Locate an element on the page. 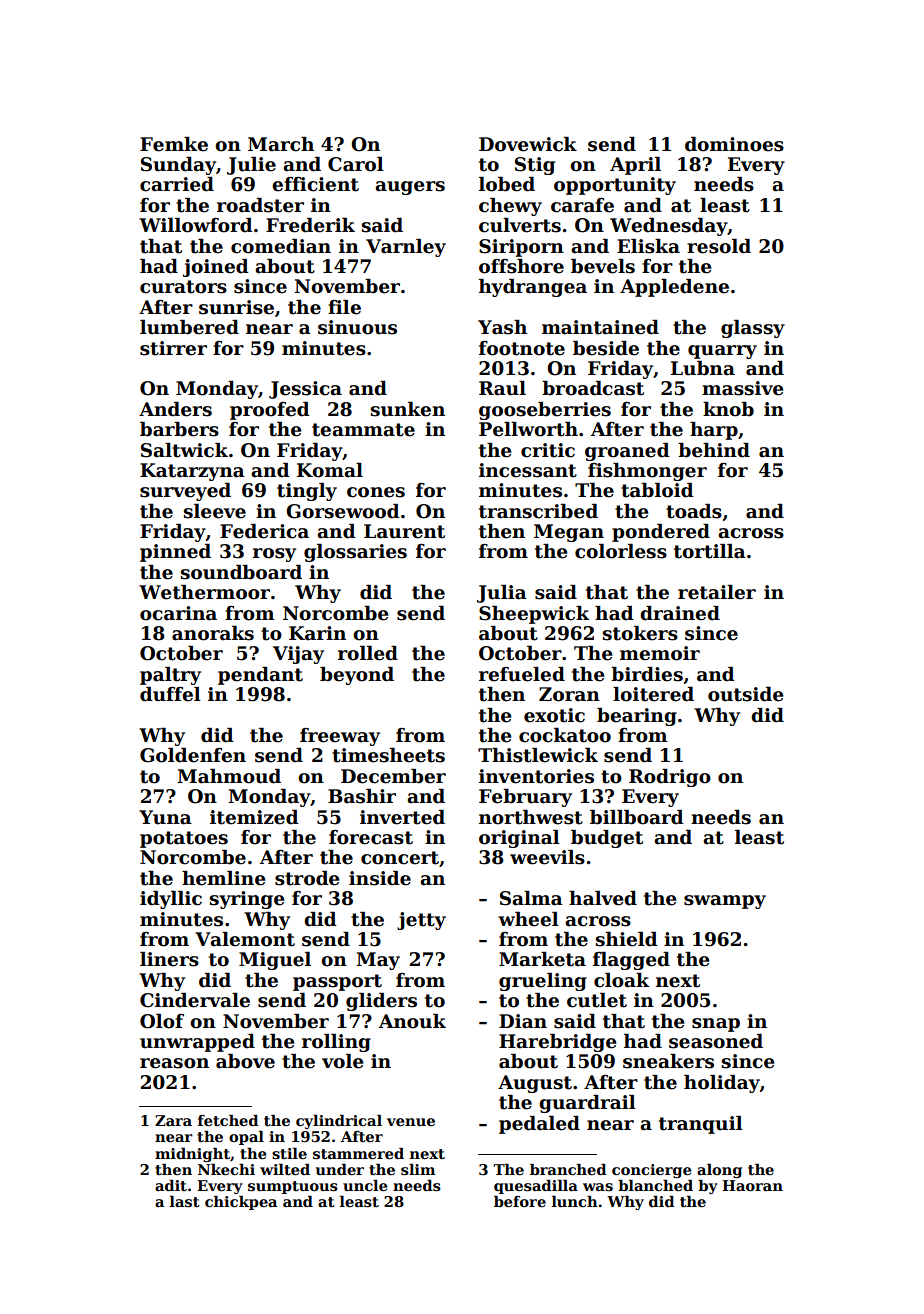 This image has width=924, height=1314. original is located at coordinates (519, 839).
